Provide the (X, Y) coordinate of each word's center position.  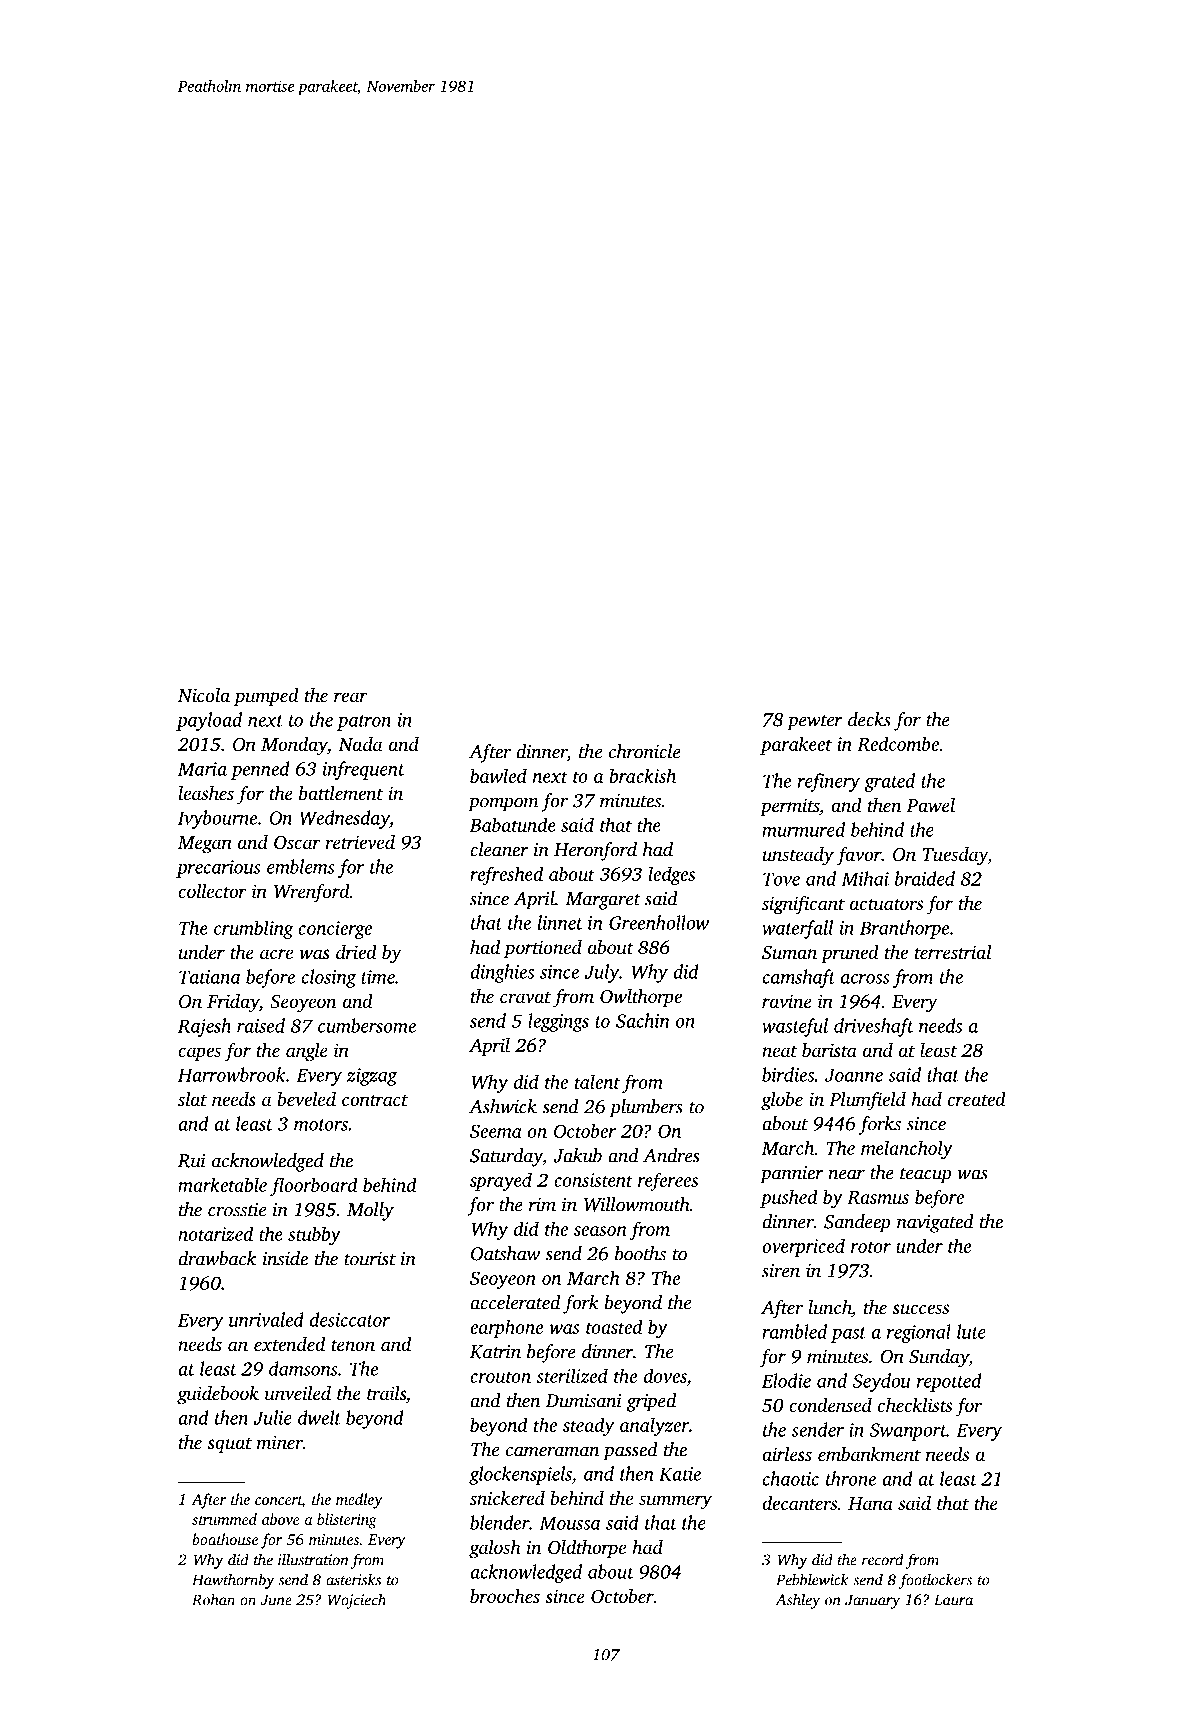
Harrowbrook (232, 1074)
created (977, 1099)
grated (889, 782)
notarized (215, 1233)
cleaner (499, 849)
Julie (272, 1417)
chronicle (645, 751)
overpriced (803, 1247)
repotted (949, 1382)
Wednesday (345, 819)
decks (869, 719)
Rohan (213, 1599)
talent (597, 1081)
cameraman (553, 1451)
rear (350, 697)
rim (542, 1205)
